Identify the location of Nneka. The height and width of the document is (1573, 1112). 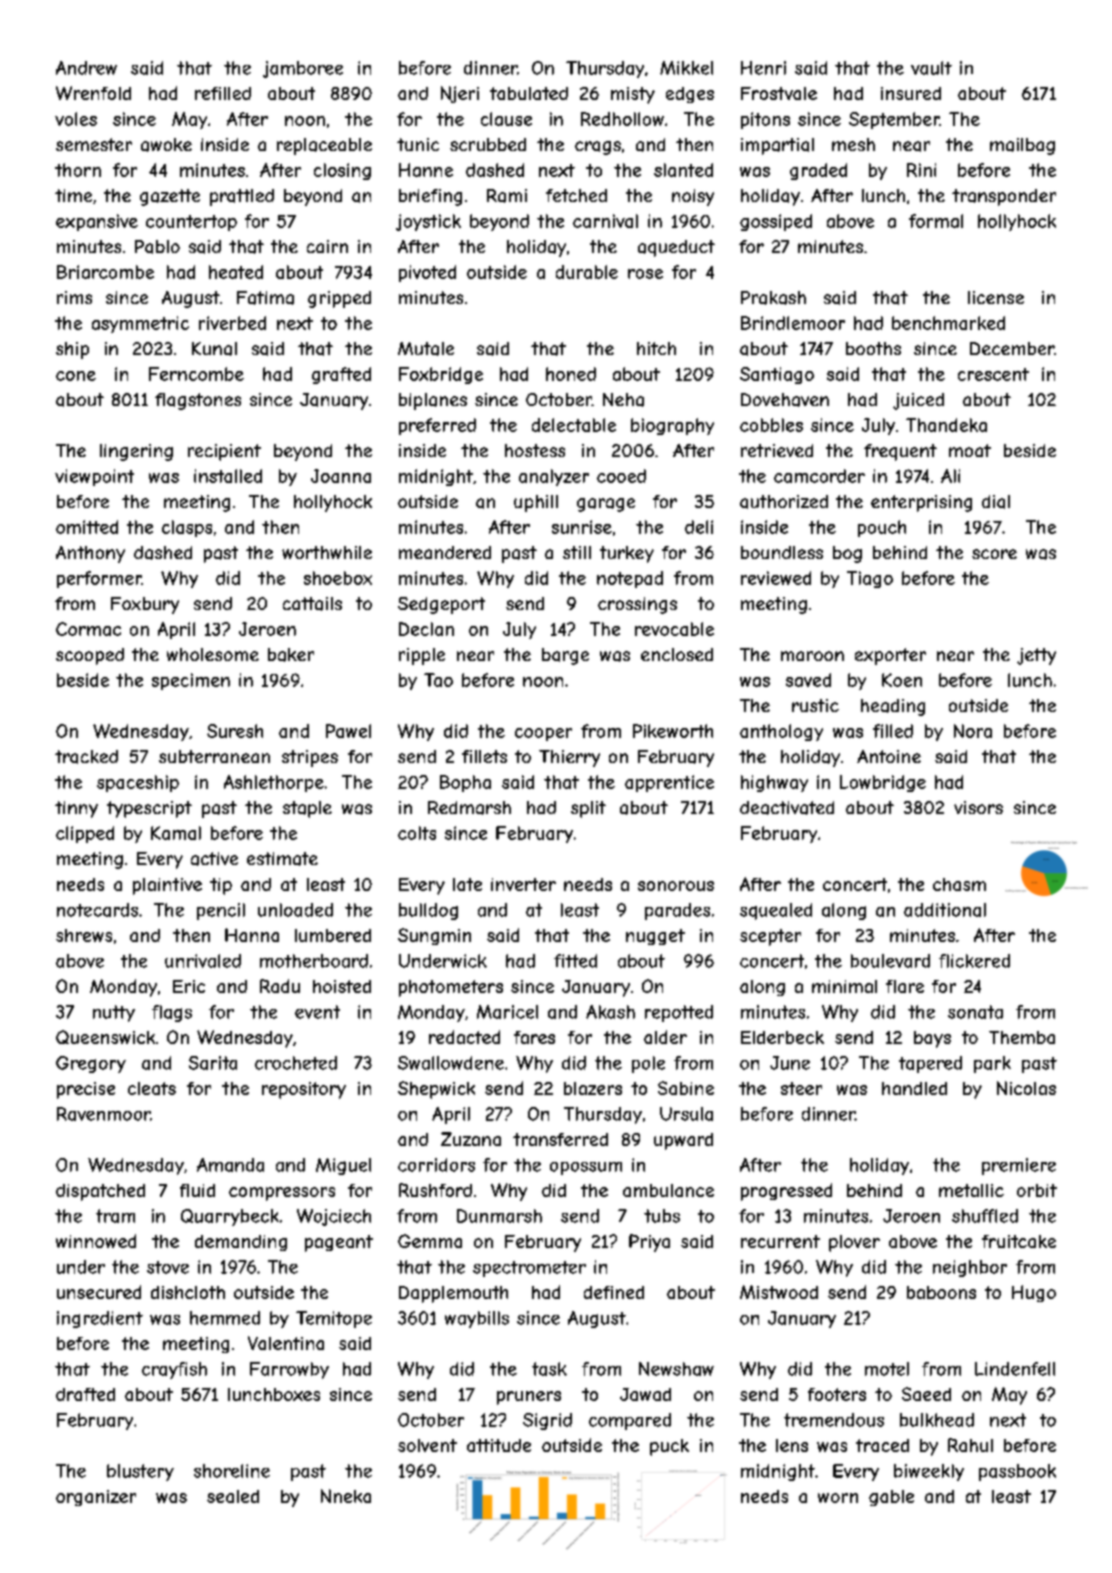
(346, 1496).
